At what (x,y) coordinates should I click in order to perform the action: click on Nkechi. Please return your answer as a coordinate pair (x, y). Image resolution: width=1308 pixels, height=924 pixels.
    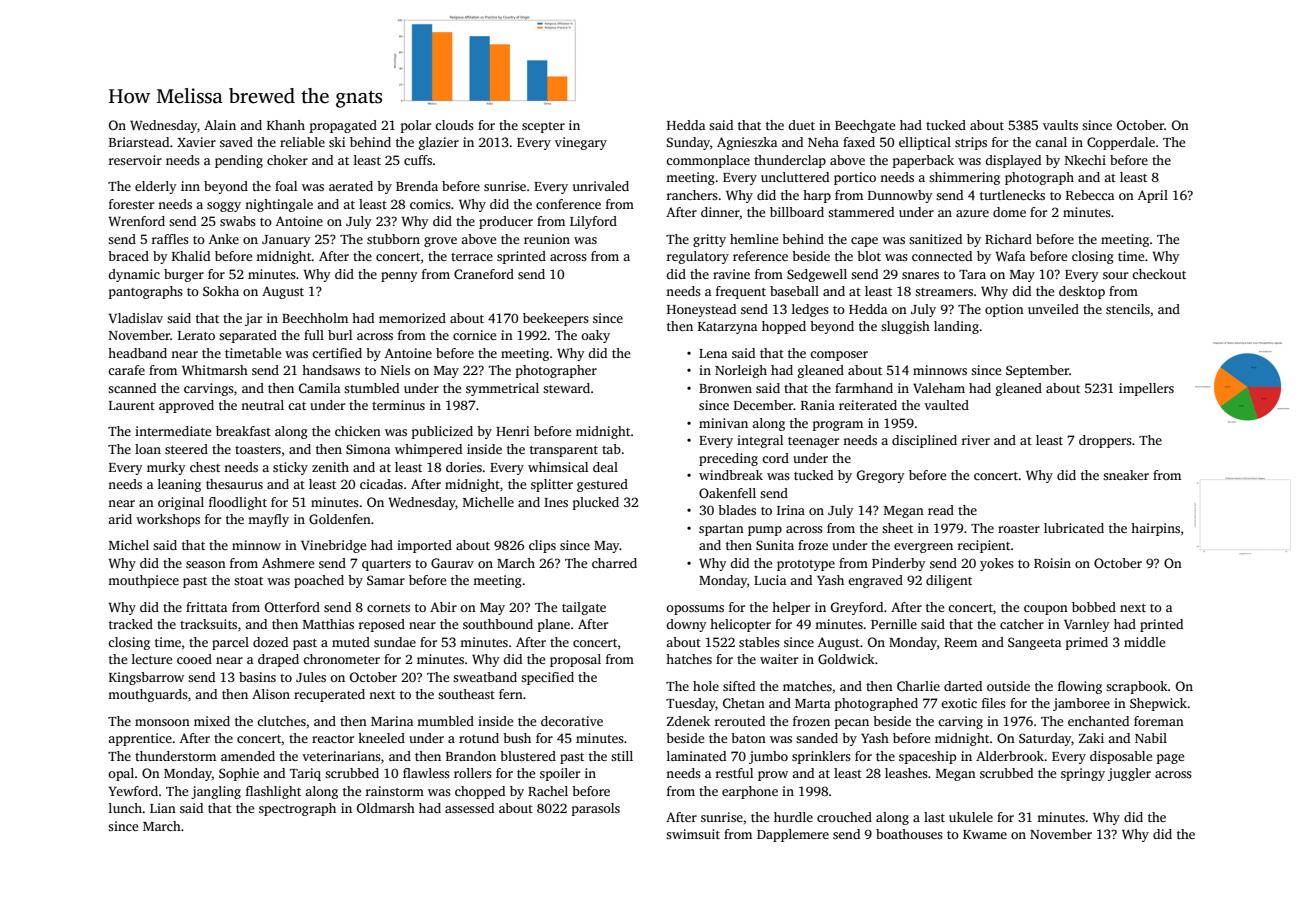
    Looking at the image, I should click on (1085, 160).
